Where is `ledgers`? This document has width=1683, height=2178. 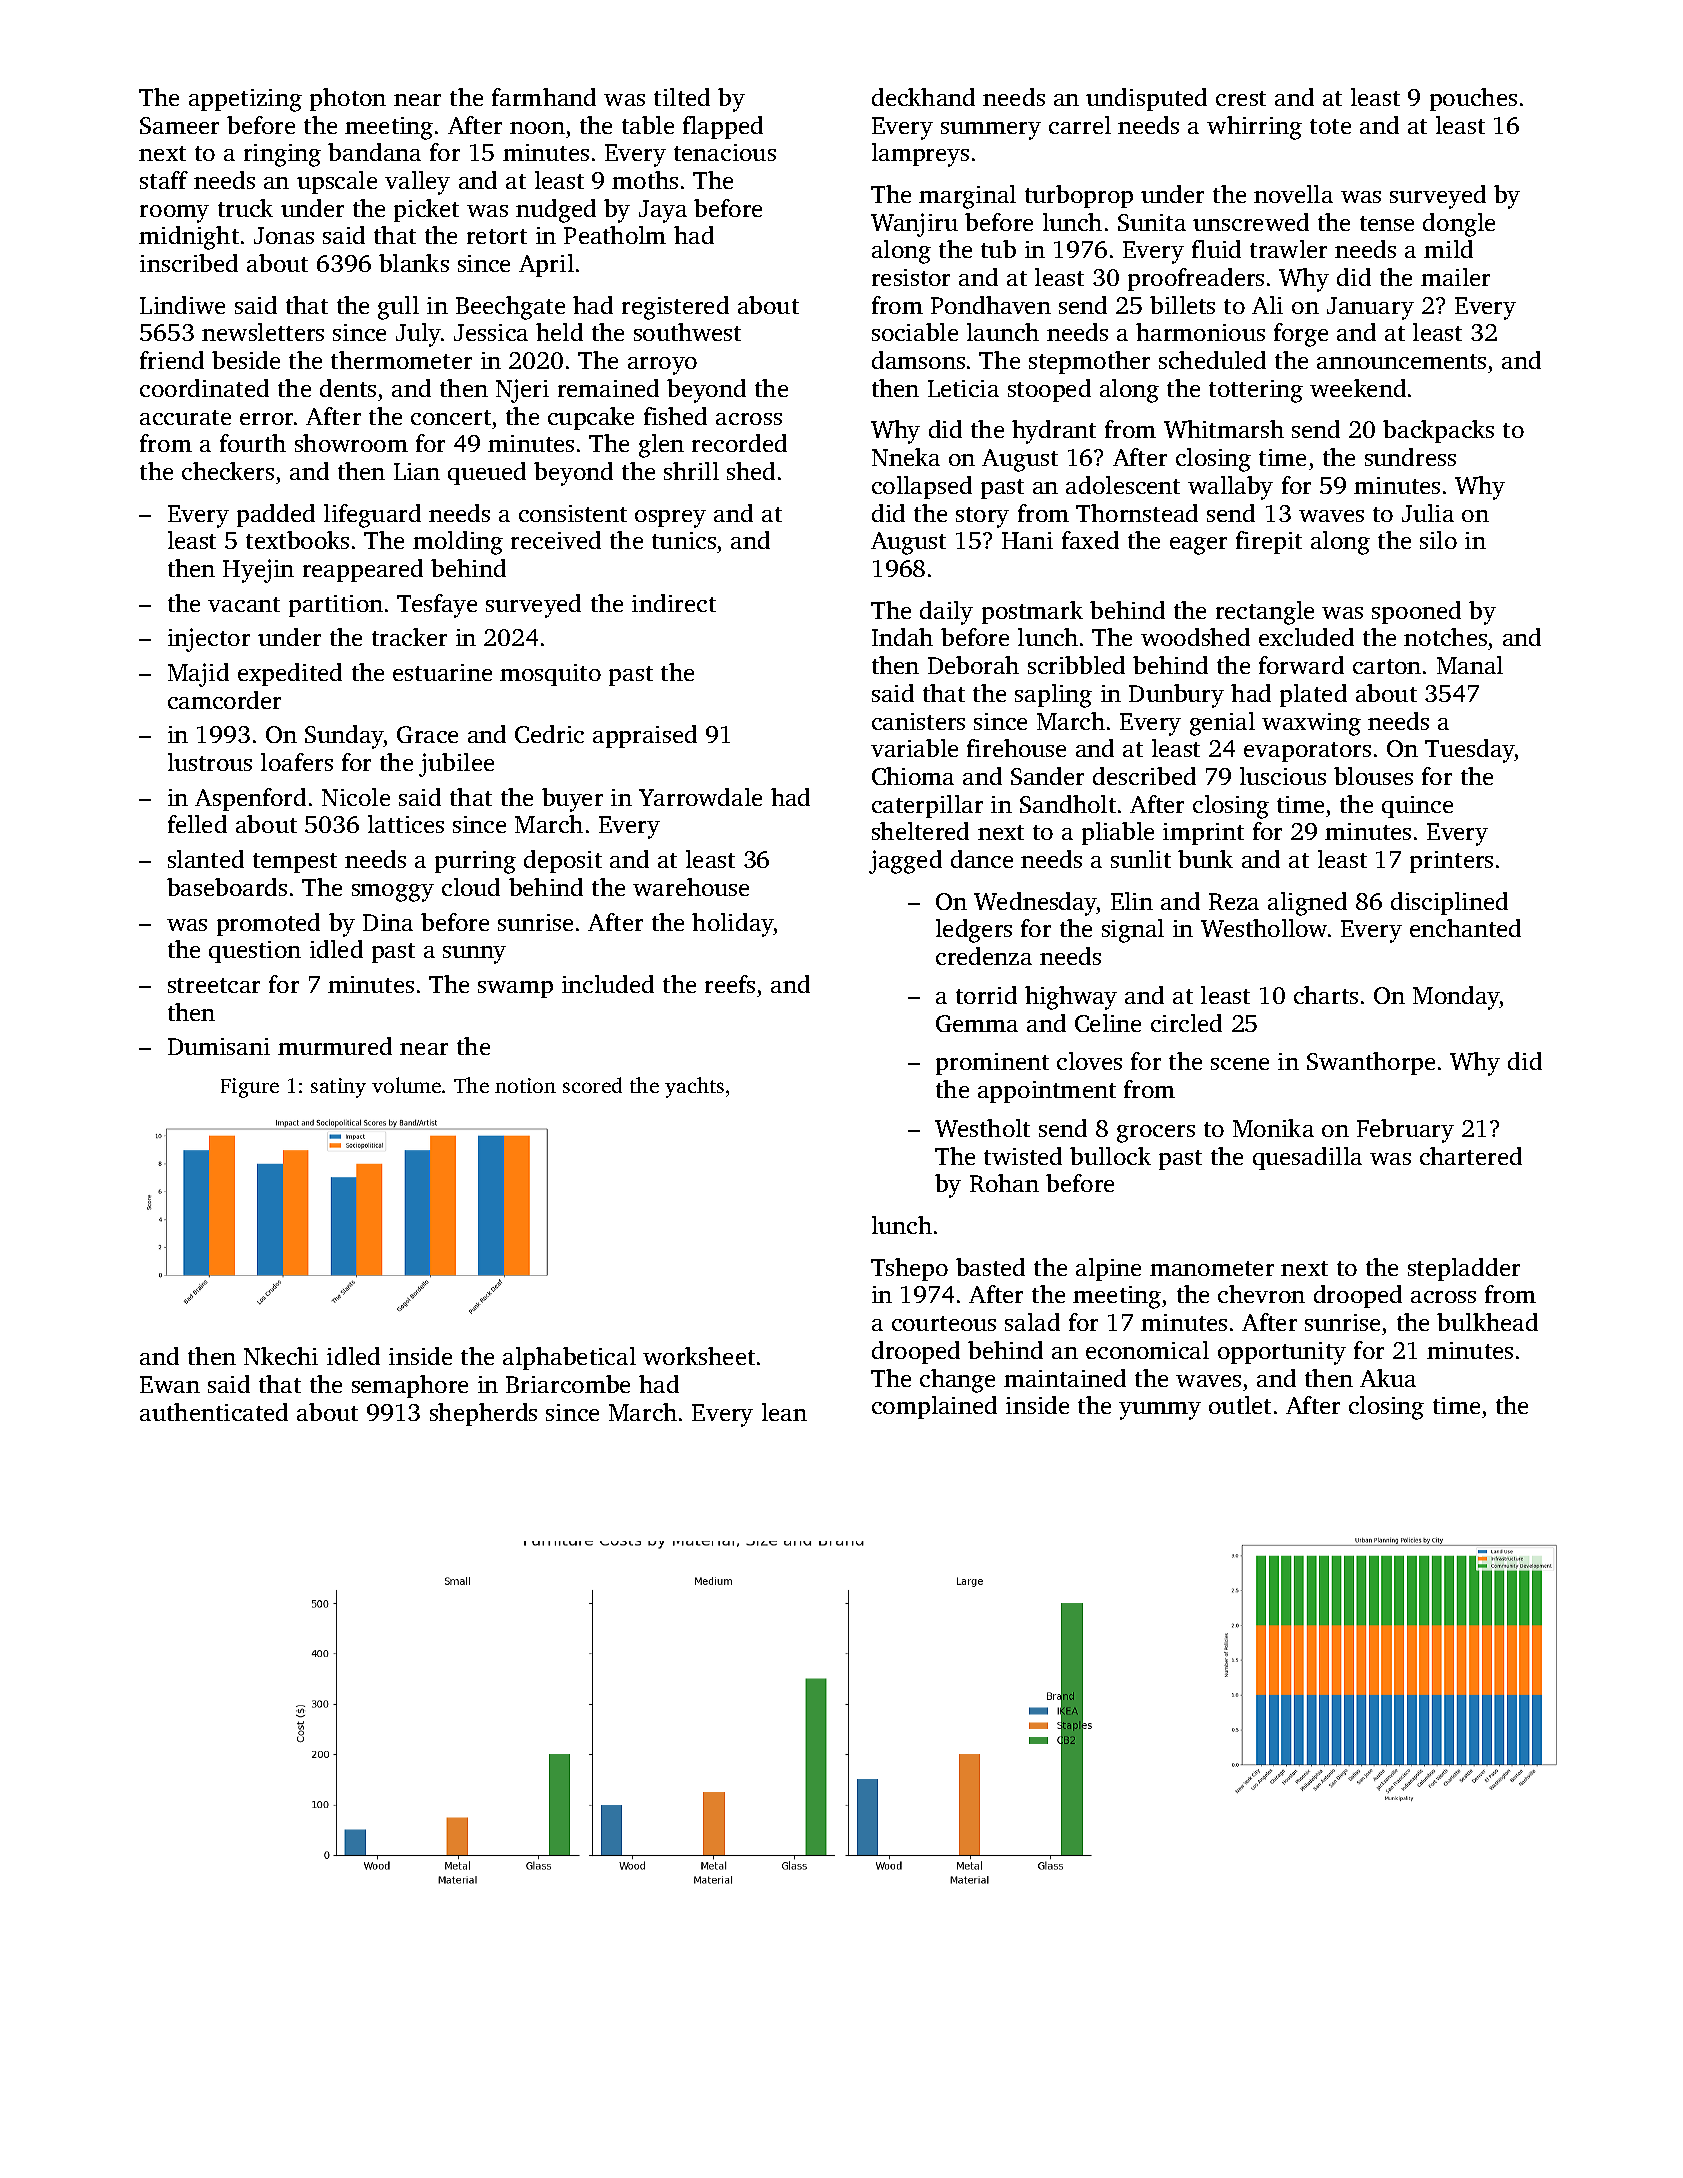 ledgers is located at coordinates (974, 931).
